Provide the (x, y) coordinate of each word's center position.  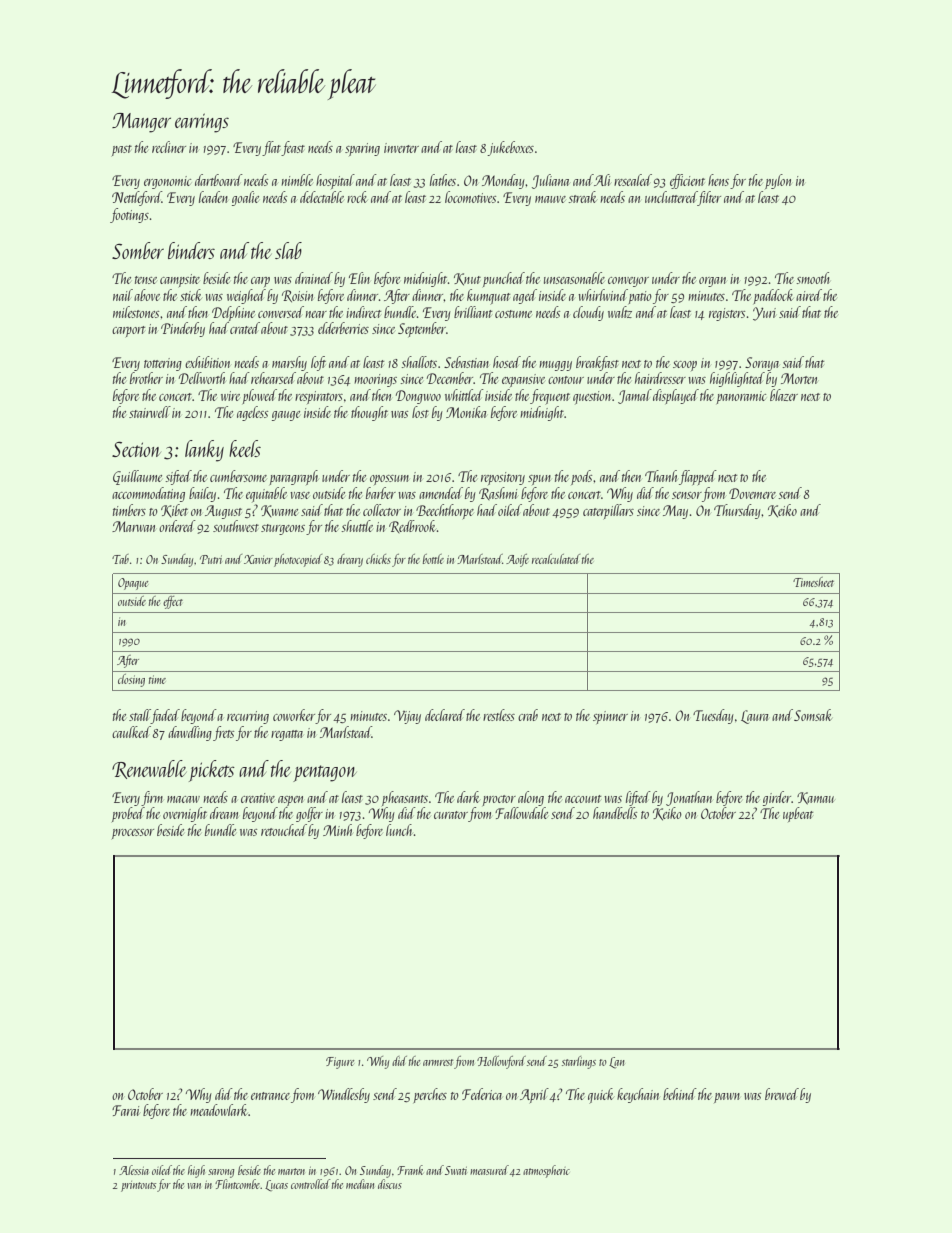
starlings (579, 1062)
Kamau (815, 798)
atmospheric (546, 1171)
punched (504, 279)
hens (718, 180)
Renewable (149, 769)
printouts (138, 1186)
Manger (141, 123)
